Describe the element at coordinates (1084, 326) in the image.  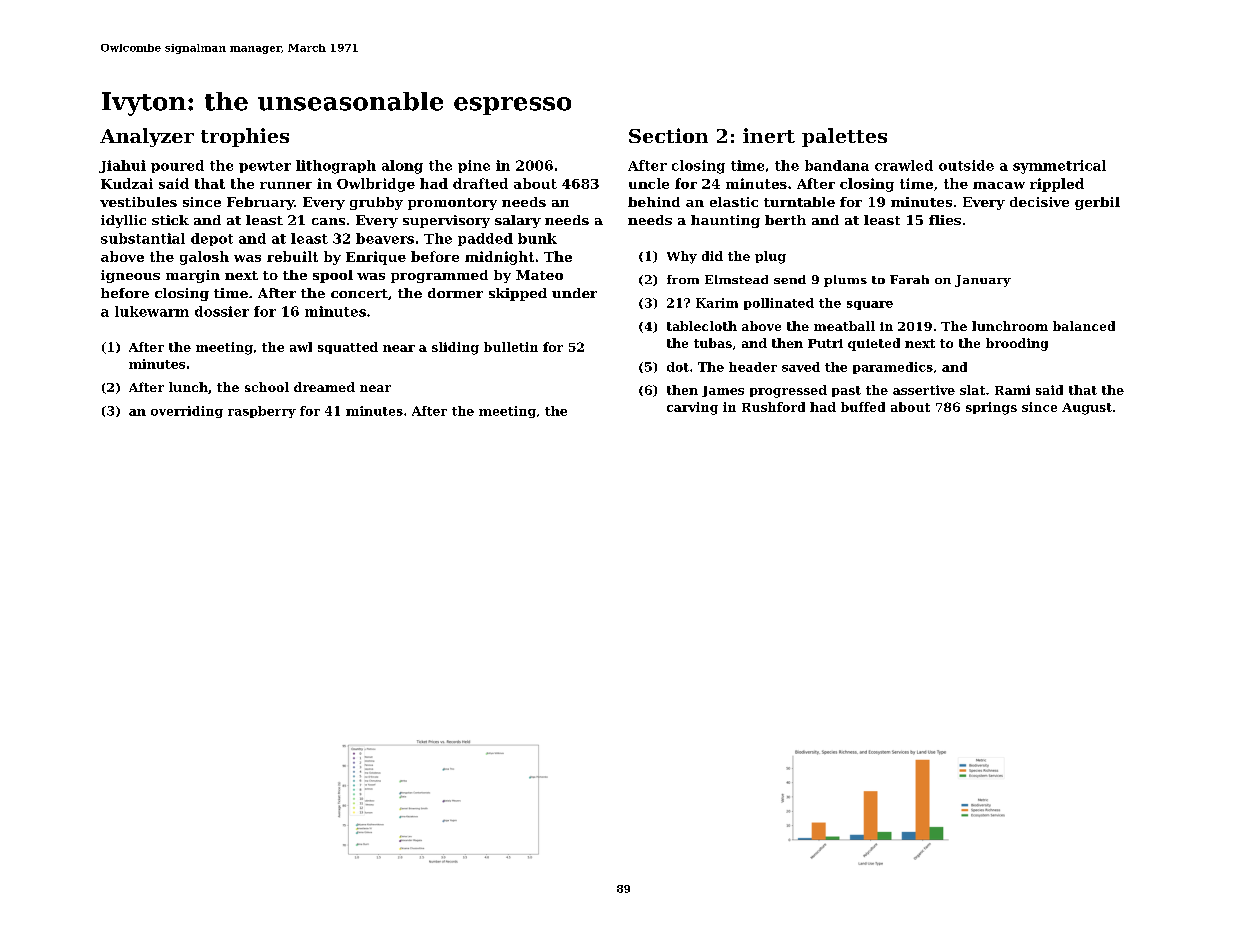
I see `balanced` at that location.
